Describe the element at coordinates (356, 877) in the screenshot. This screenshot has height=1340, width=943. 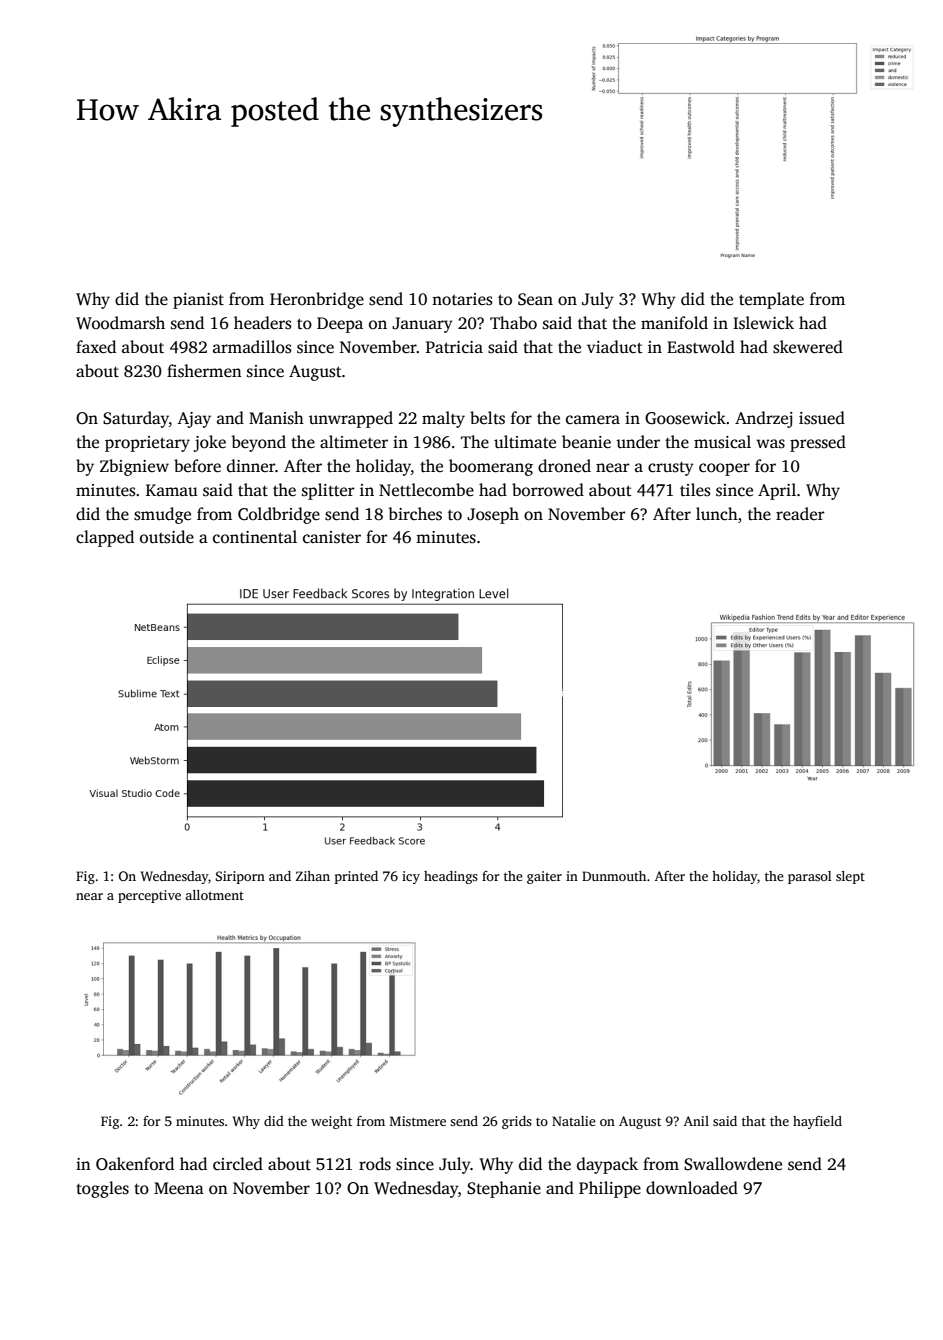
I see `printed` at that location.
